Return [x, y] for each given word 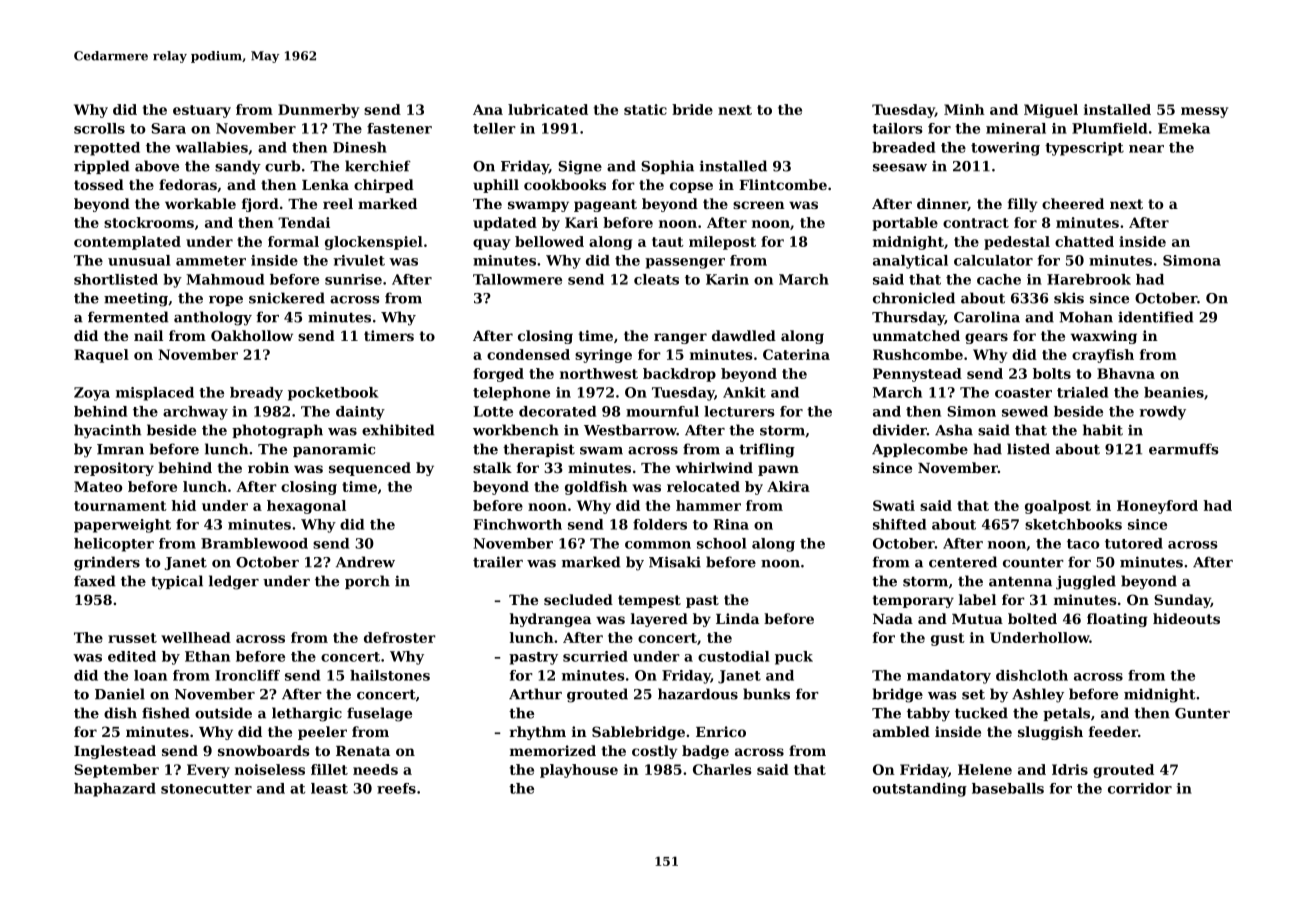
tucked [981, 713]
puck [794, 658]
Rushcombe [918, 354]
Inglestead [115, 752]
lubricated [548, 109]
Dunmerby [318, 111]
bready [256, 394]
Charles [722, 769]
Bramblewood [254, 543]
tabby [928, 714]
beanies [1174, 392]
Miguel [1051, 111]
